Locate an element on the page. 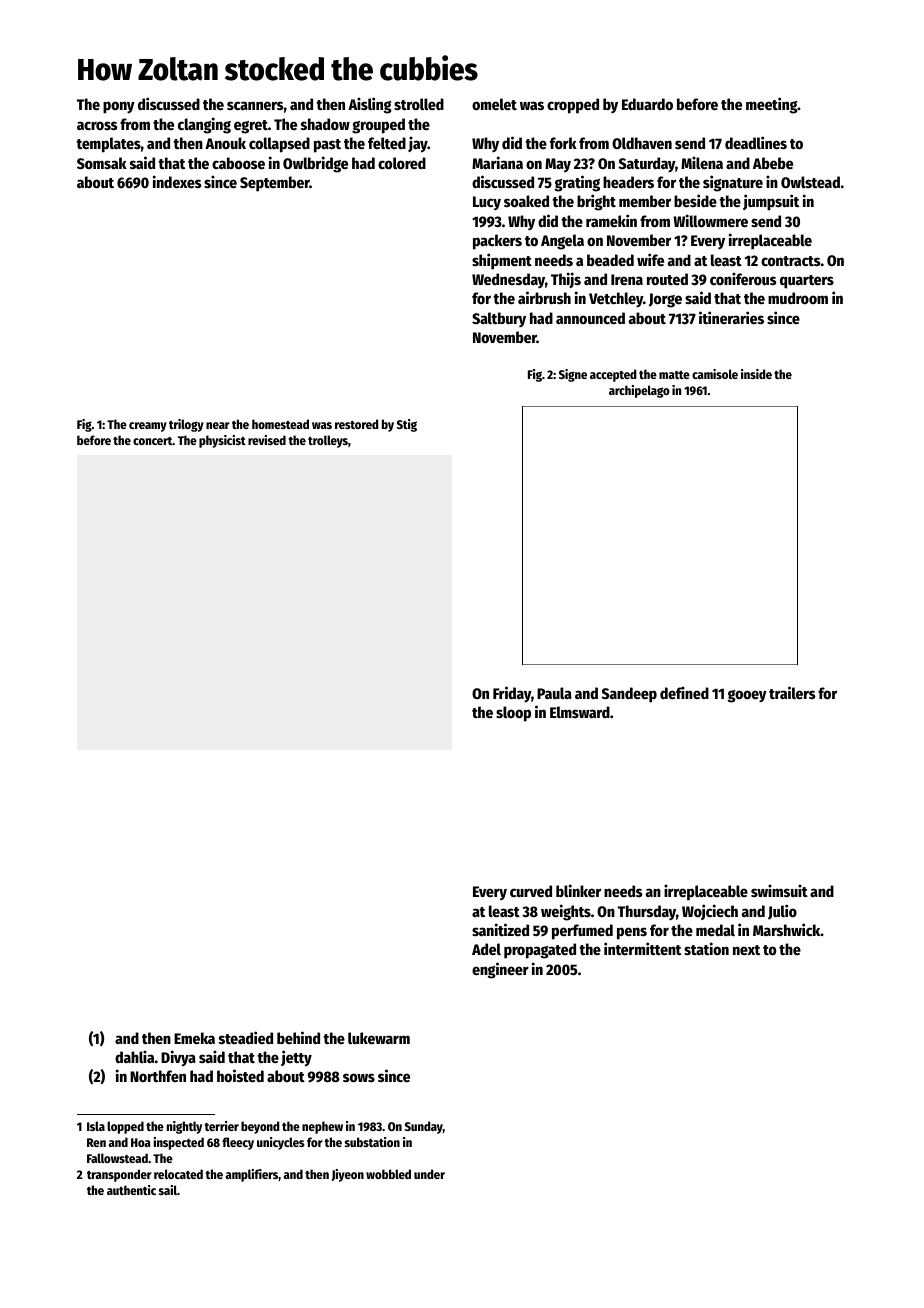 This document has height=1308, width=924. archipelago is located at coordinates (639, 391).
